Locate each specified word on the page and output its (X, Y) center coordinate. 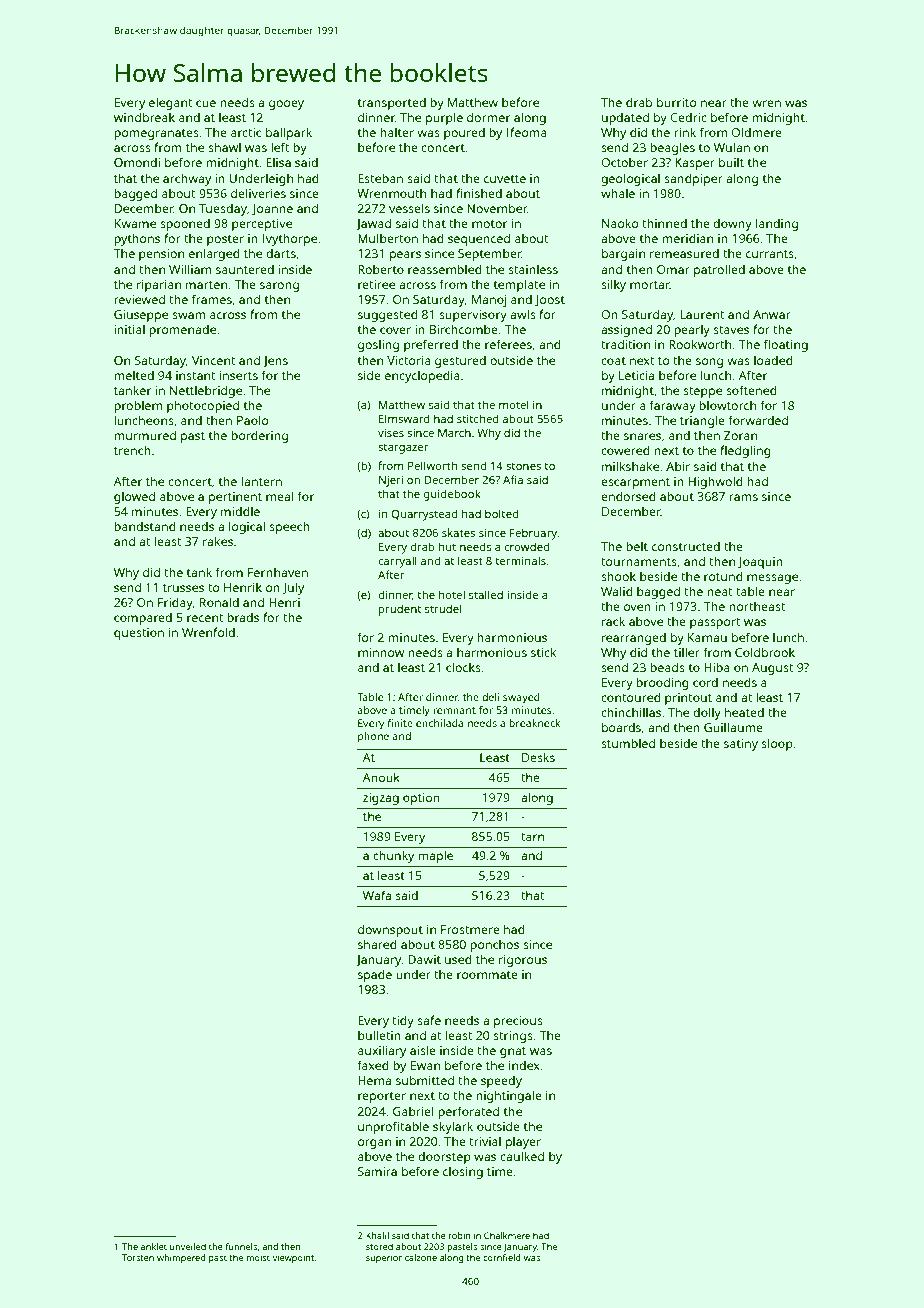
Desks (538, 757)
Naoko (620, 223)
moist (258, 1257)
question (139, 634)
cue (206, 103)
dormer (488, 117)
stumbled (628, 743)
